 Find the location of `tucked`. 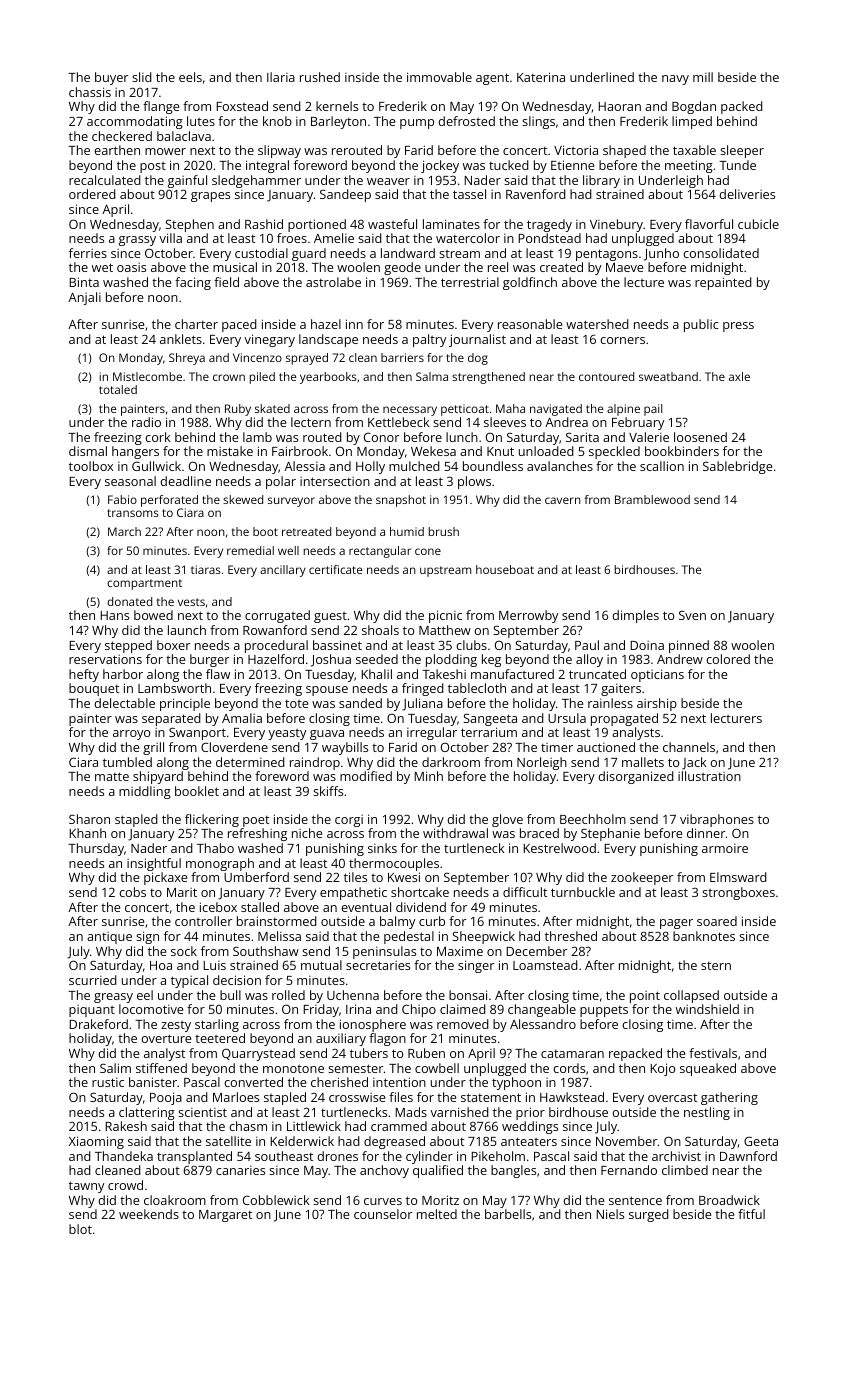

tucked is located at coordinates (509, 165).
